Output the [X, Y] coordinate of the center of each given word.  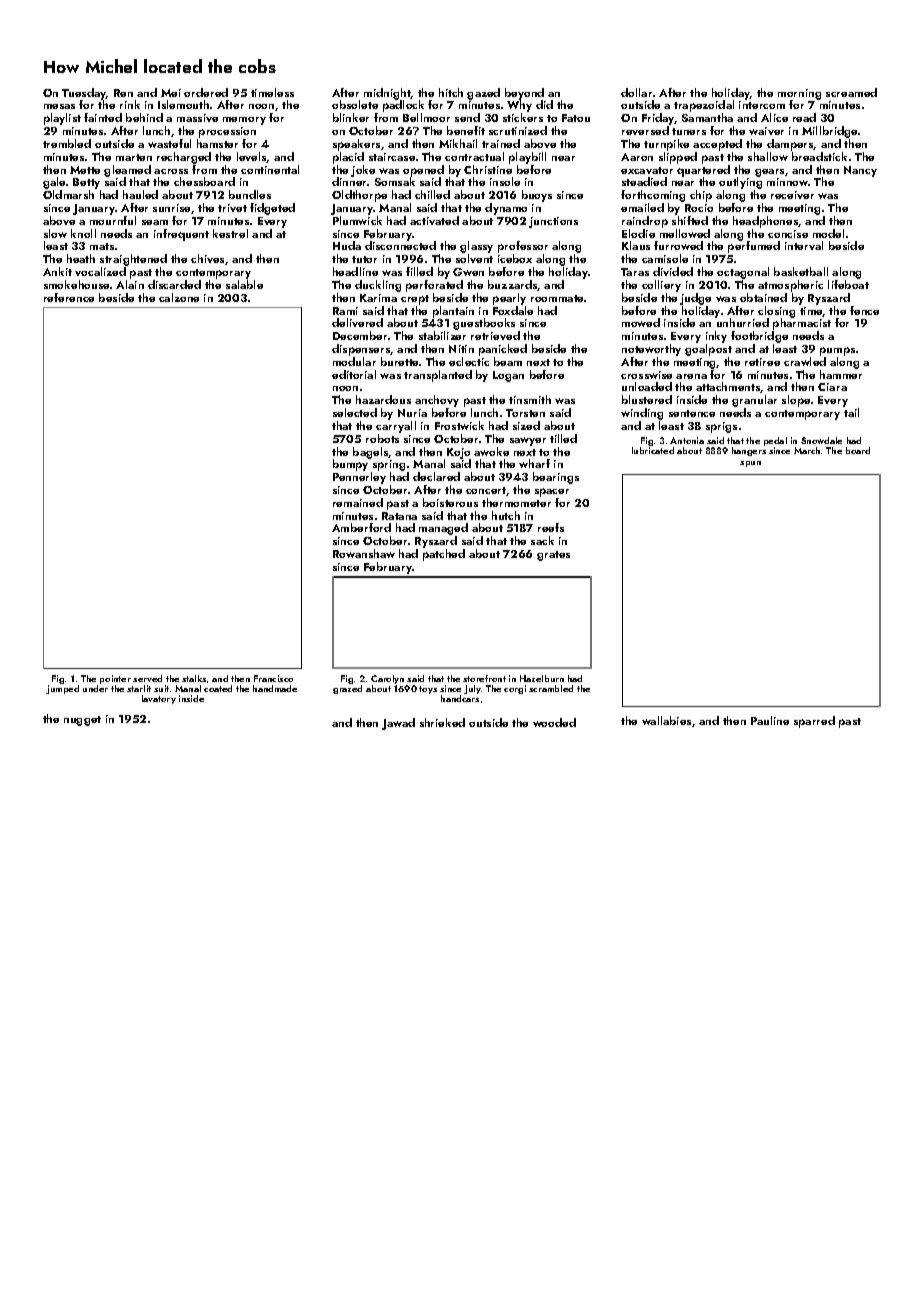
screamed [851, 92]
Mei [171, 93]
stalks [194, 678]
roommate [557, 298]
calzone [179, 297]
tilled [563, 438]
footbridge [759, 337]
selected [355, 412]
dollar [636, 92]
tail [851, 412]
